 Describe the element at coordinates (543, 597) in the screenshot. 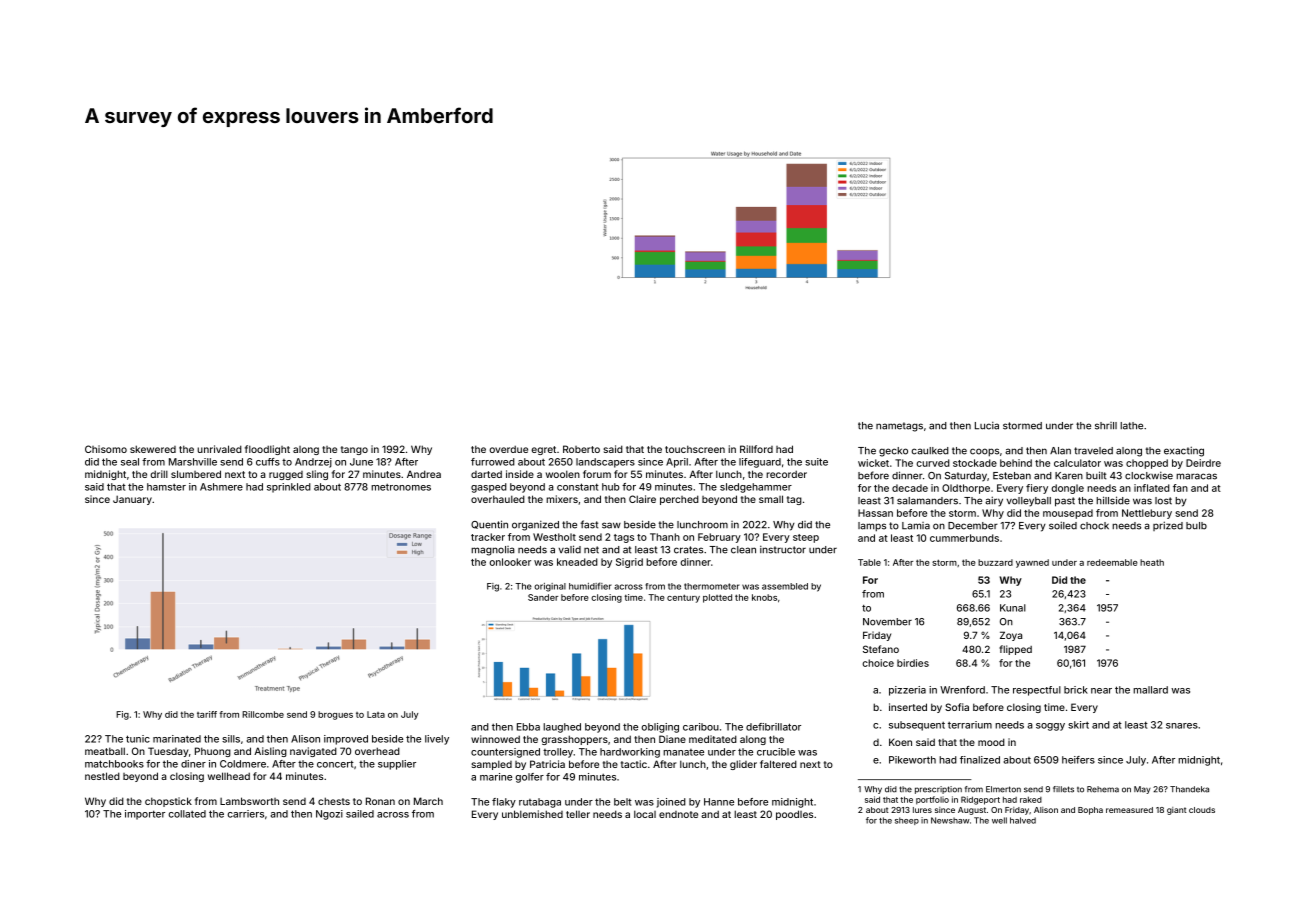

I see `Sander` at that location.
